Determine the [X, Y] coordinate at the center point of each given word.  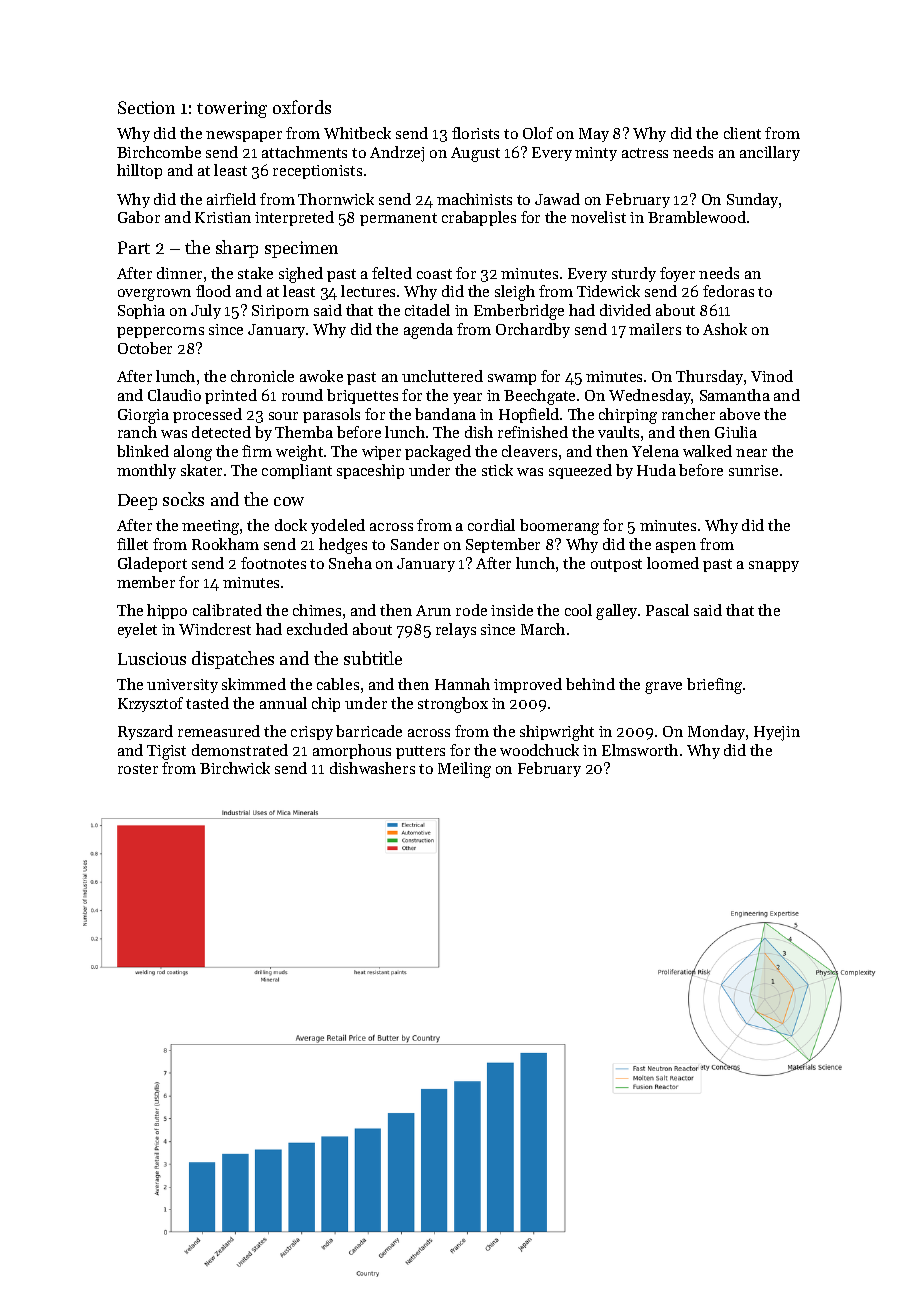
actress [645, 153]
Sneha [350, 563]
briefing [714, 686]
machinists [474, 199]
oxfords [302, 107]
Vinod [772, 376]
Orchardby [533, 330]
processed [207, 415]
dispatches [233, 660]
